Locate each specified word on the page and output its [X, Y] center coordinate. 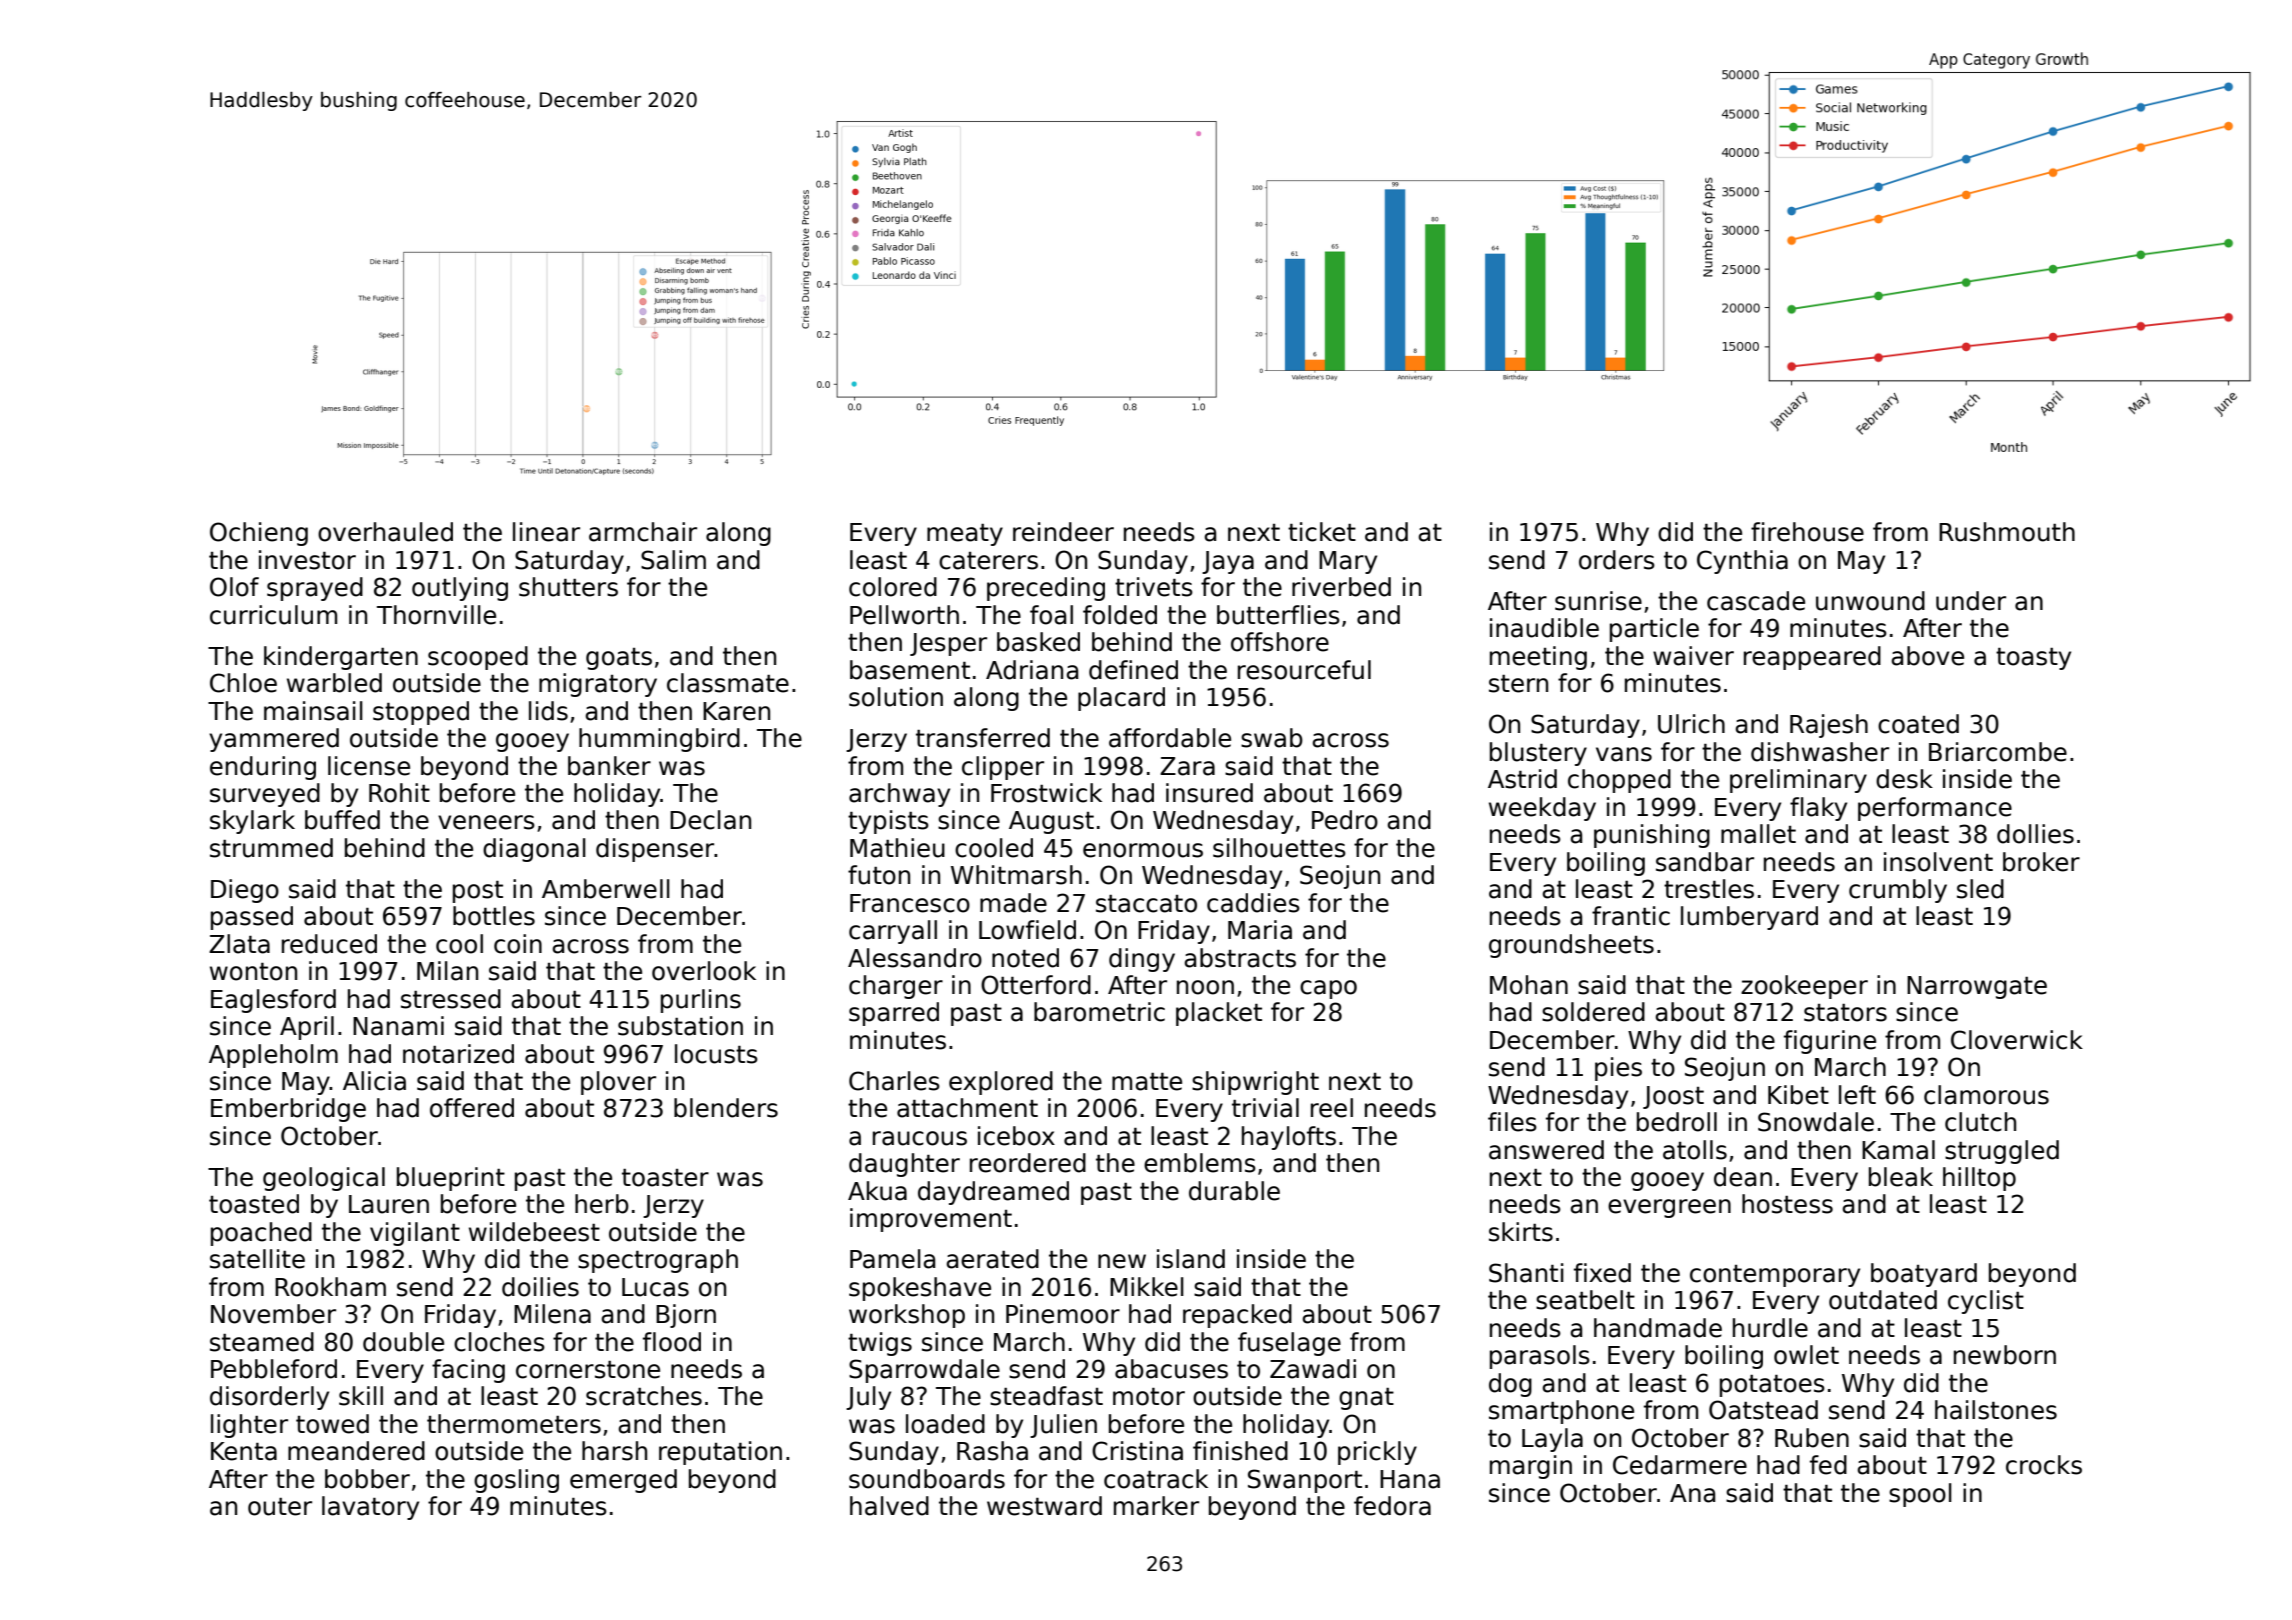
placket [1219, 1014]
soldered [1593, 1012]
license [369, 766]
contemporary [1775, 1276]
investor [307, 560]
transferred [983, 738]
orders [1617, 560]
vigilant [415, 1234]
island [1191, 1259]
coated [1918, 724]
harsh [614, 1451]
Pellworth [904, 615]
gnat [1366, 1399]
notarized [458, 1054]
